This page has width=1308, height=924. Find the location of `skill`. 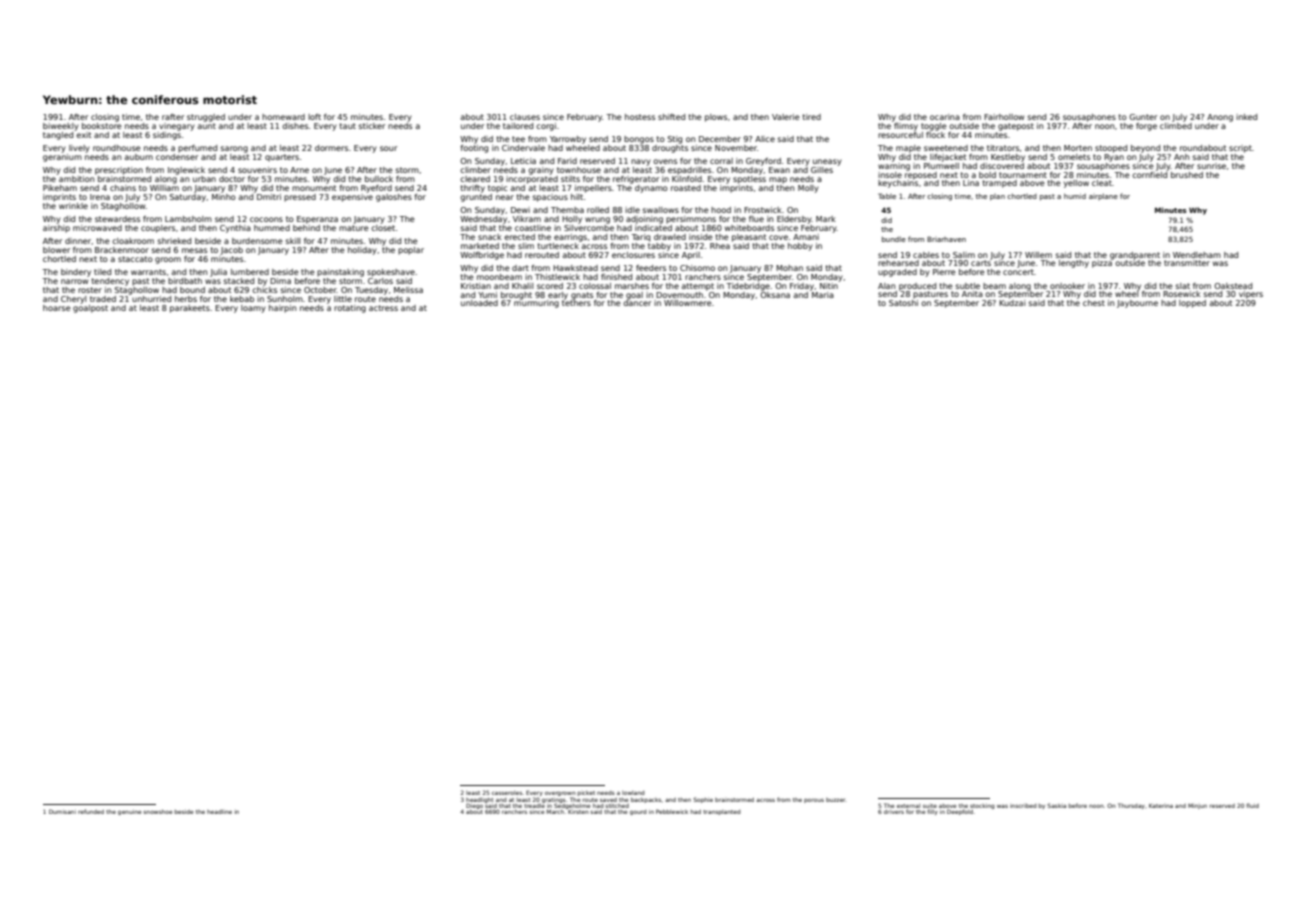

skill is located at coordinates (293, 241).
